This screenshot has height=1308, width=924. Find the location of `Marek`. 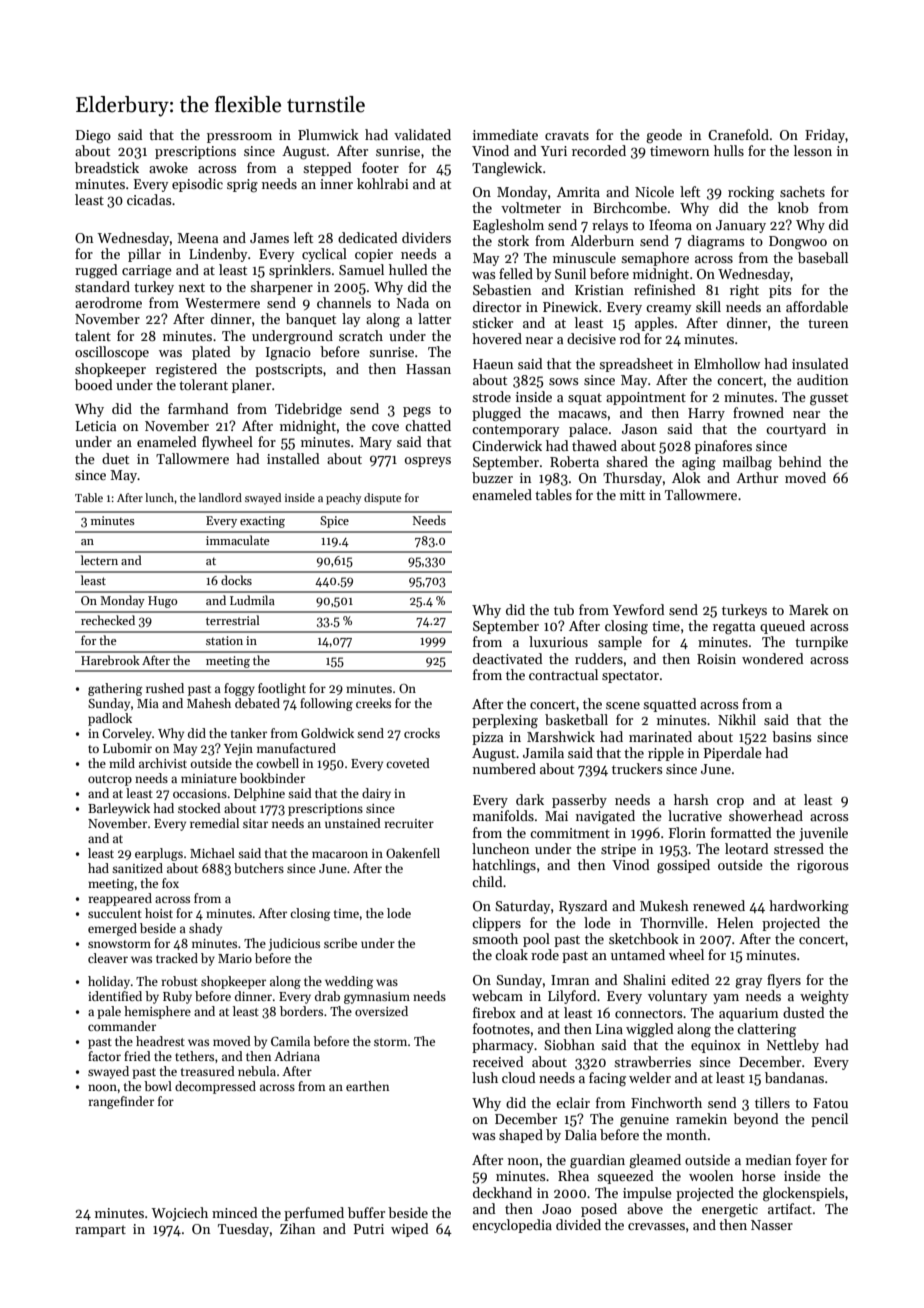

Marek is located at coordinates (809, 609).
